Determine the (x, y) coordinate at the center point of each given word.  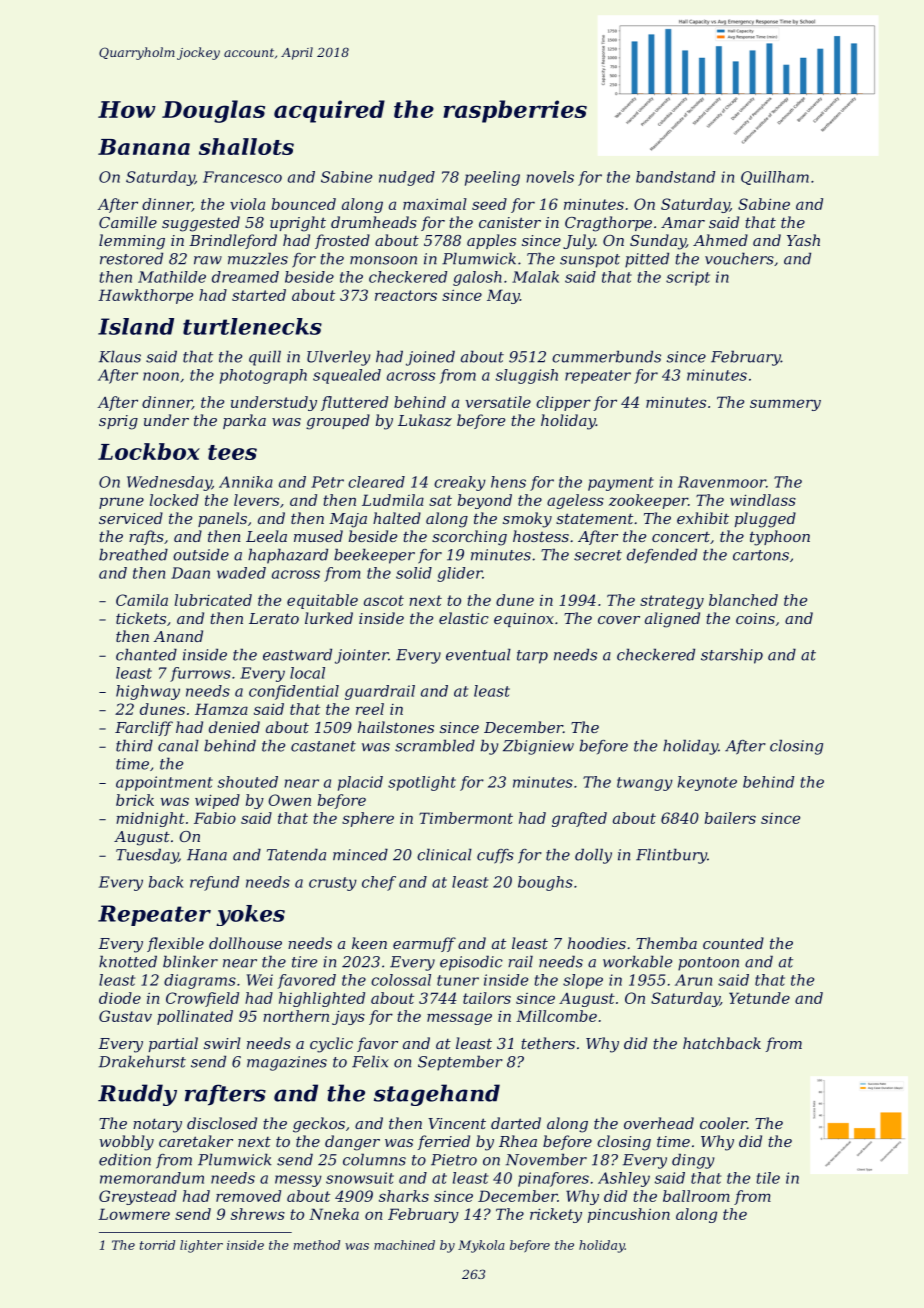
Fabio (215, 818)
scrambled (435, 745)
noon (161, 376)
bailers (730, 818)
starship (732, 656)
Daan (190, 573)
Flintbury (671, 856)
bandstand (675, 177)
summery (785, 405)
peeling (492, 178)
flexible (175, 944)
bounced (304, 204)
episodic (471, 963)
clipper (563, 403)
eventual (478, 654)
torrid (157, 1245)
